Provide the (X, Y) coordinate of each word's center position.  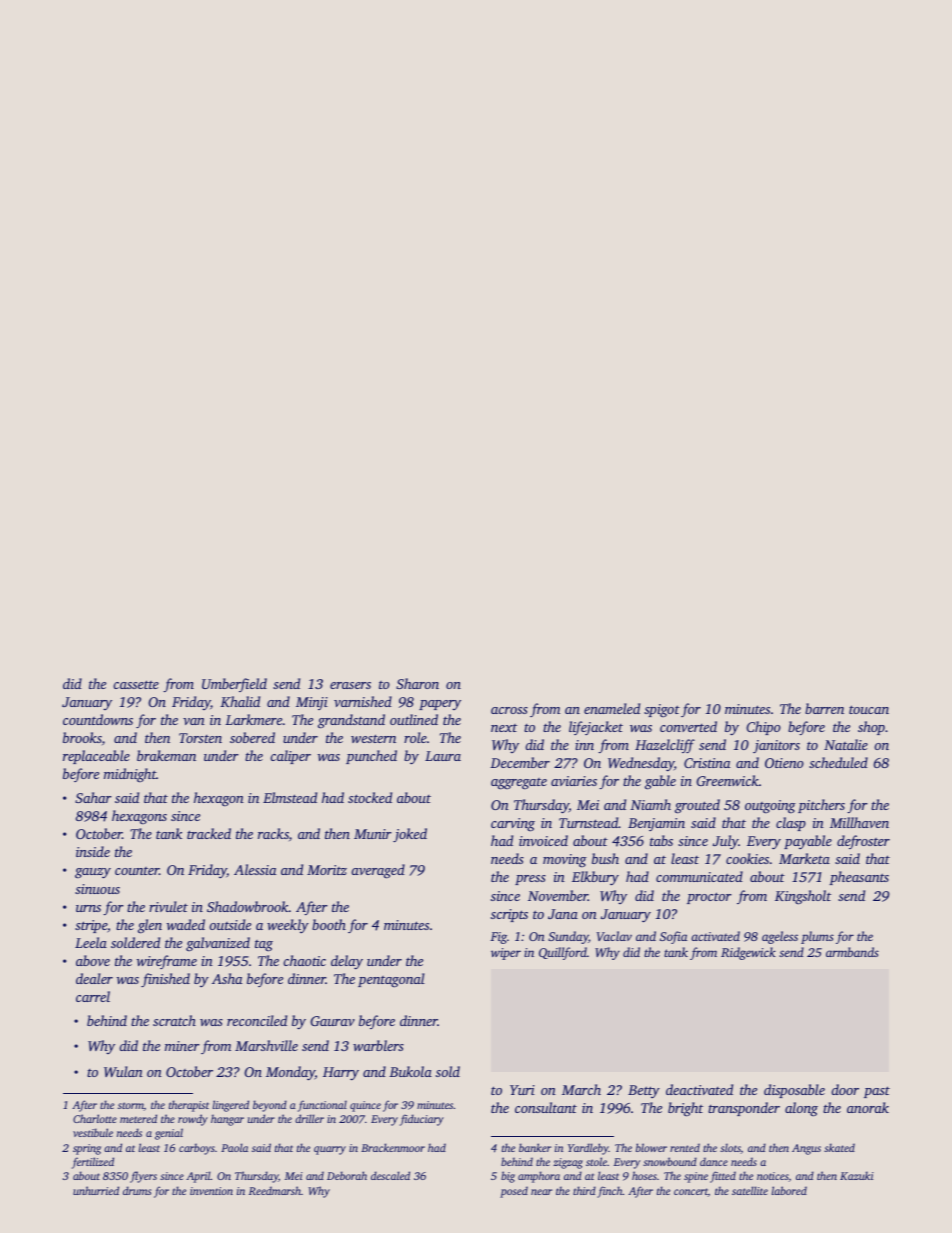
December (520, 762)
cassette (136, 684)
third (584, 1190)
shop (871, 728)
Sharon (417, 683)
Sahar (93, 797)
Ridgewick (748, 953)
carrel (93, 996)
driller (309, 1118)
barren (824, 708)
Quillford (563, 953)
